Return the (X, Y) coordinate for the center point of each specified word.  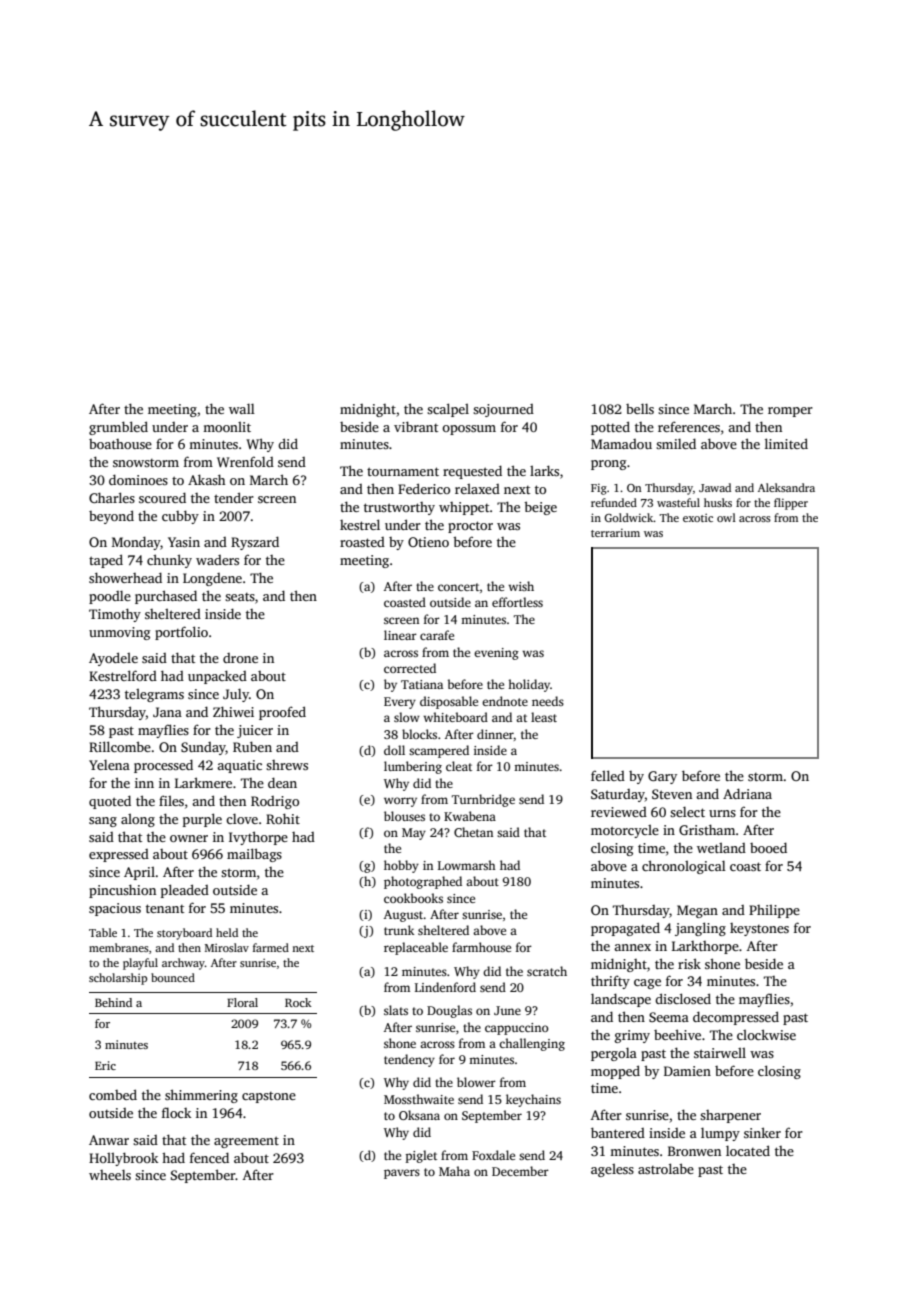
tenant (165, 908)
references (689, 426)
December (520, 1171)
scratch (547, 971)
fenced (209, 1157)
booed (768, 847)
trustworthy (399, 508)
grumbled (118, 428)
